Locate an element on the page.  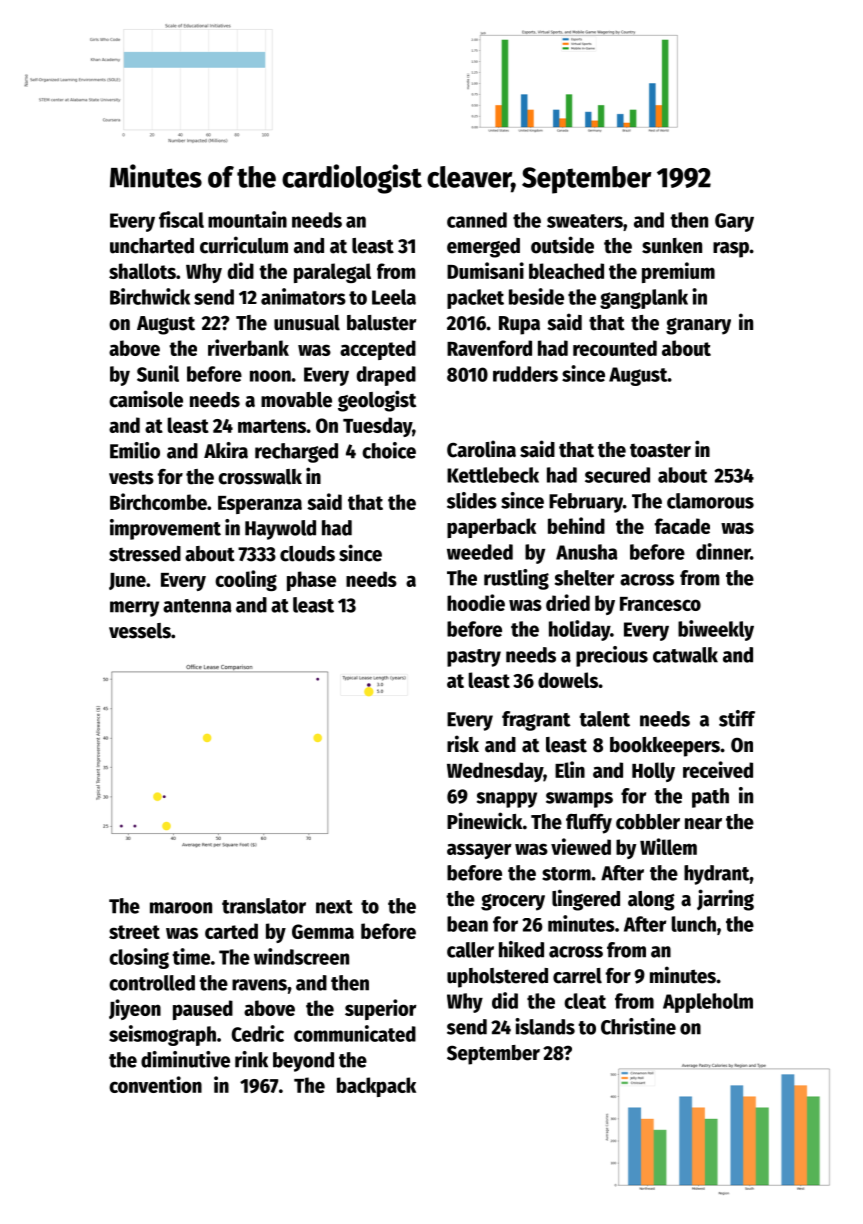
Esperanza is located at coordinates (260, 505).
